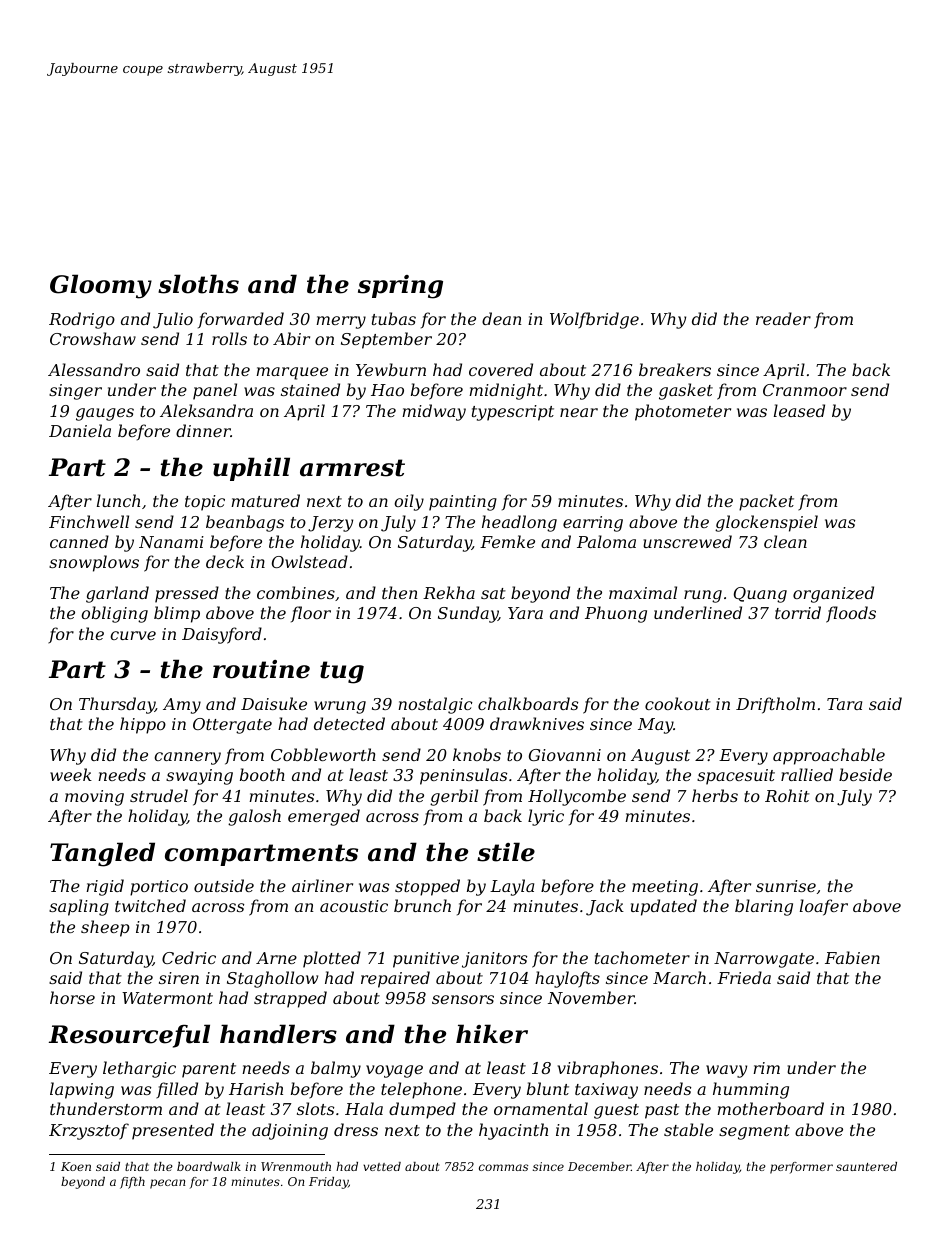 The image size is (952, 1233). Describe the element at coordinates (79, 541) in the screenshot. I see `canned` at that location.
